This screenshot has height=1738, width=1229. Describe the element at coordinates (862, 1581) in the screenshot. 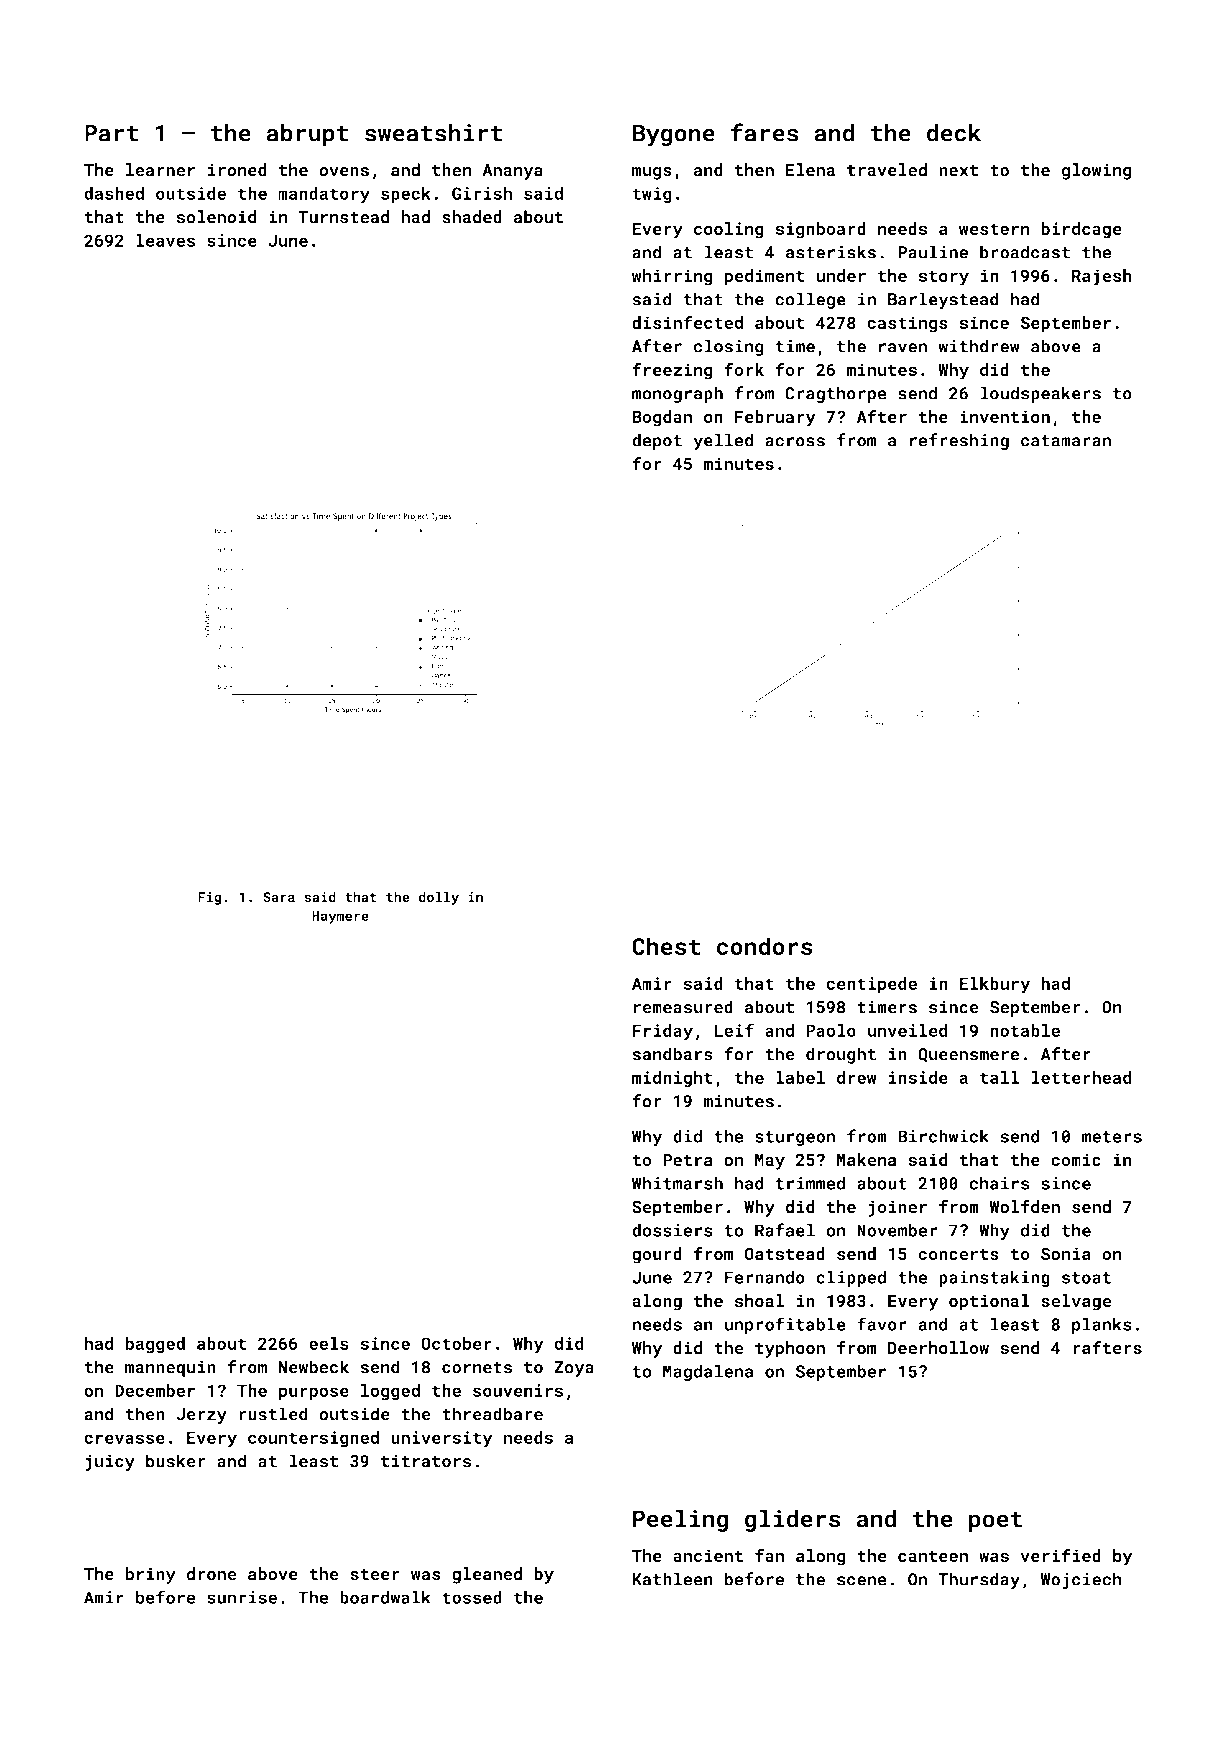

I see `scene` at that location.
